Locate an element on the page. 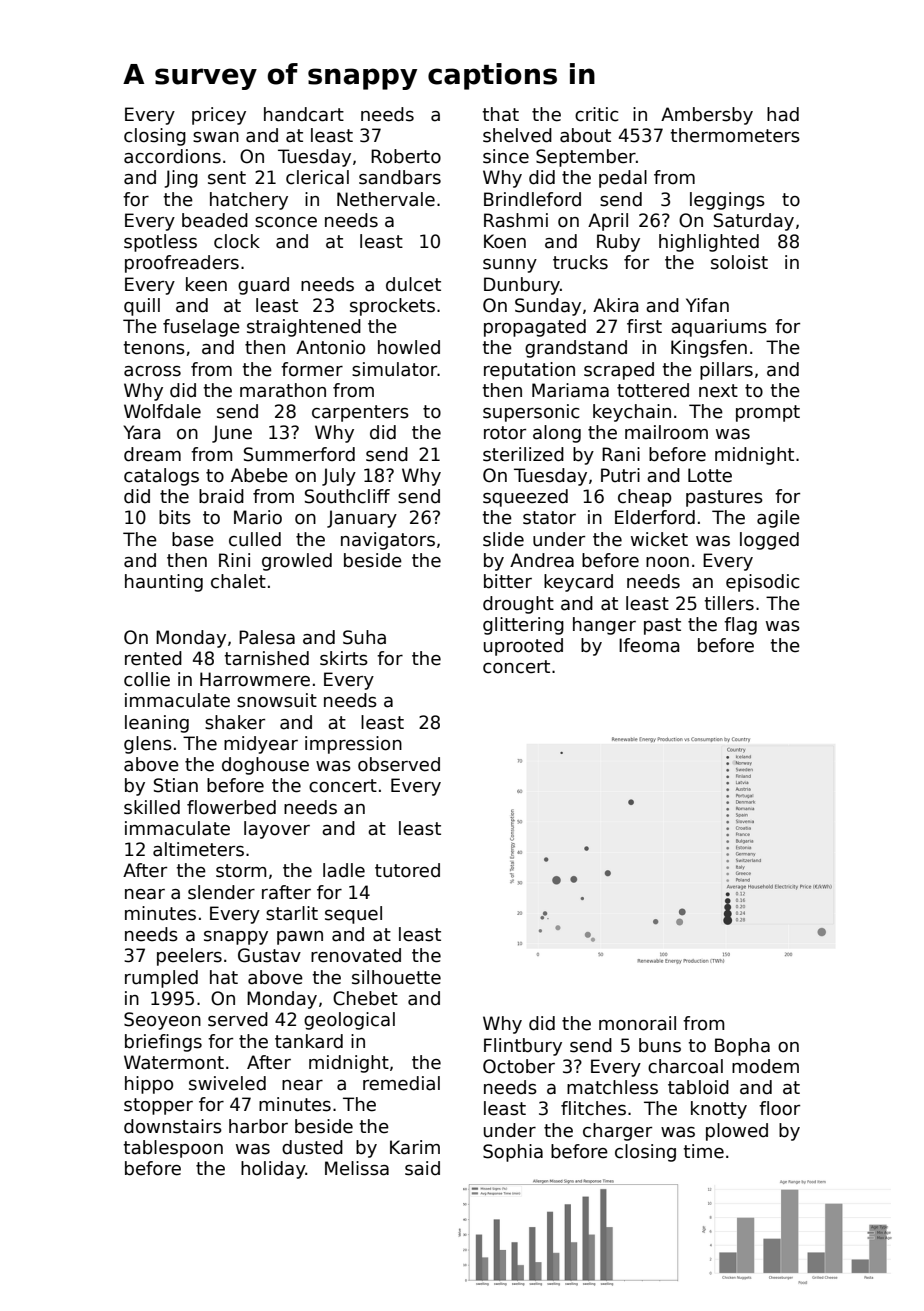 The image size is (924, 1311). said is located at coordinates (422, 1168).
